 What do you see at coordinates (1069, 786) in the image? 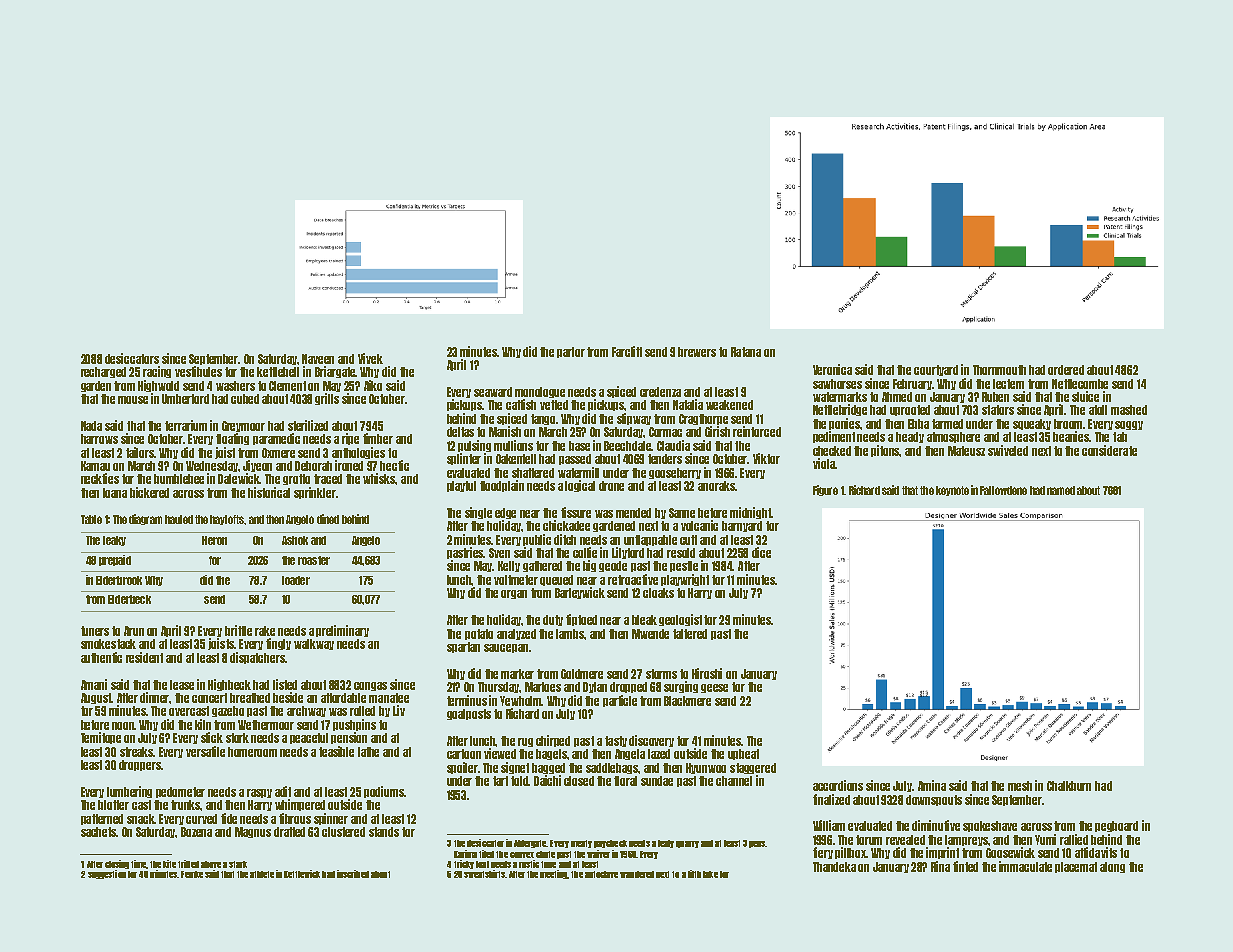
I see `Chalkburn` at bounding box center [1069, 786].
